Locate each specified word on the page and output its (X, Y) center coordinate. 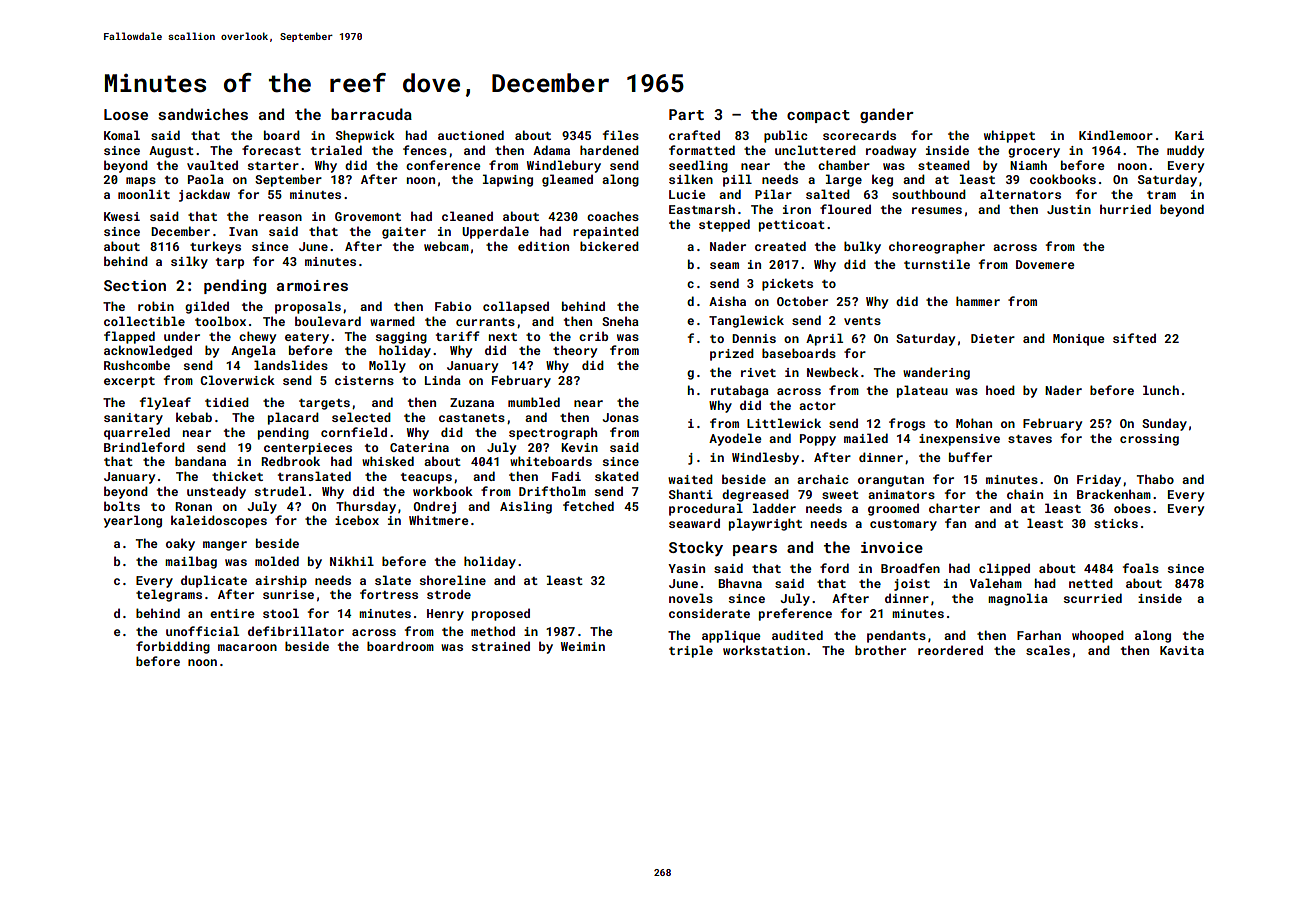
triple (691, 651)
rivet (758, 372)
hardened (609, 150)
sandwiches (203, 114)
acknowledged (148, 351)
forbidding (173, 647)
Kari (1189, 135)
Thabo (1155, 479)
